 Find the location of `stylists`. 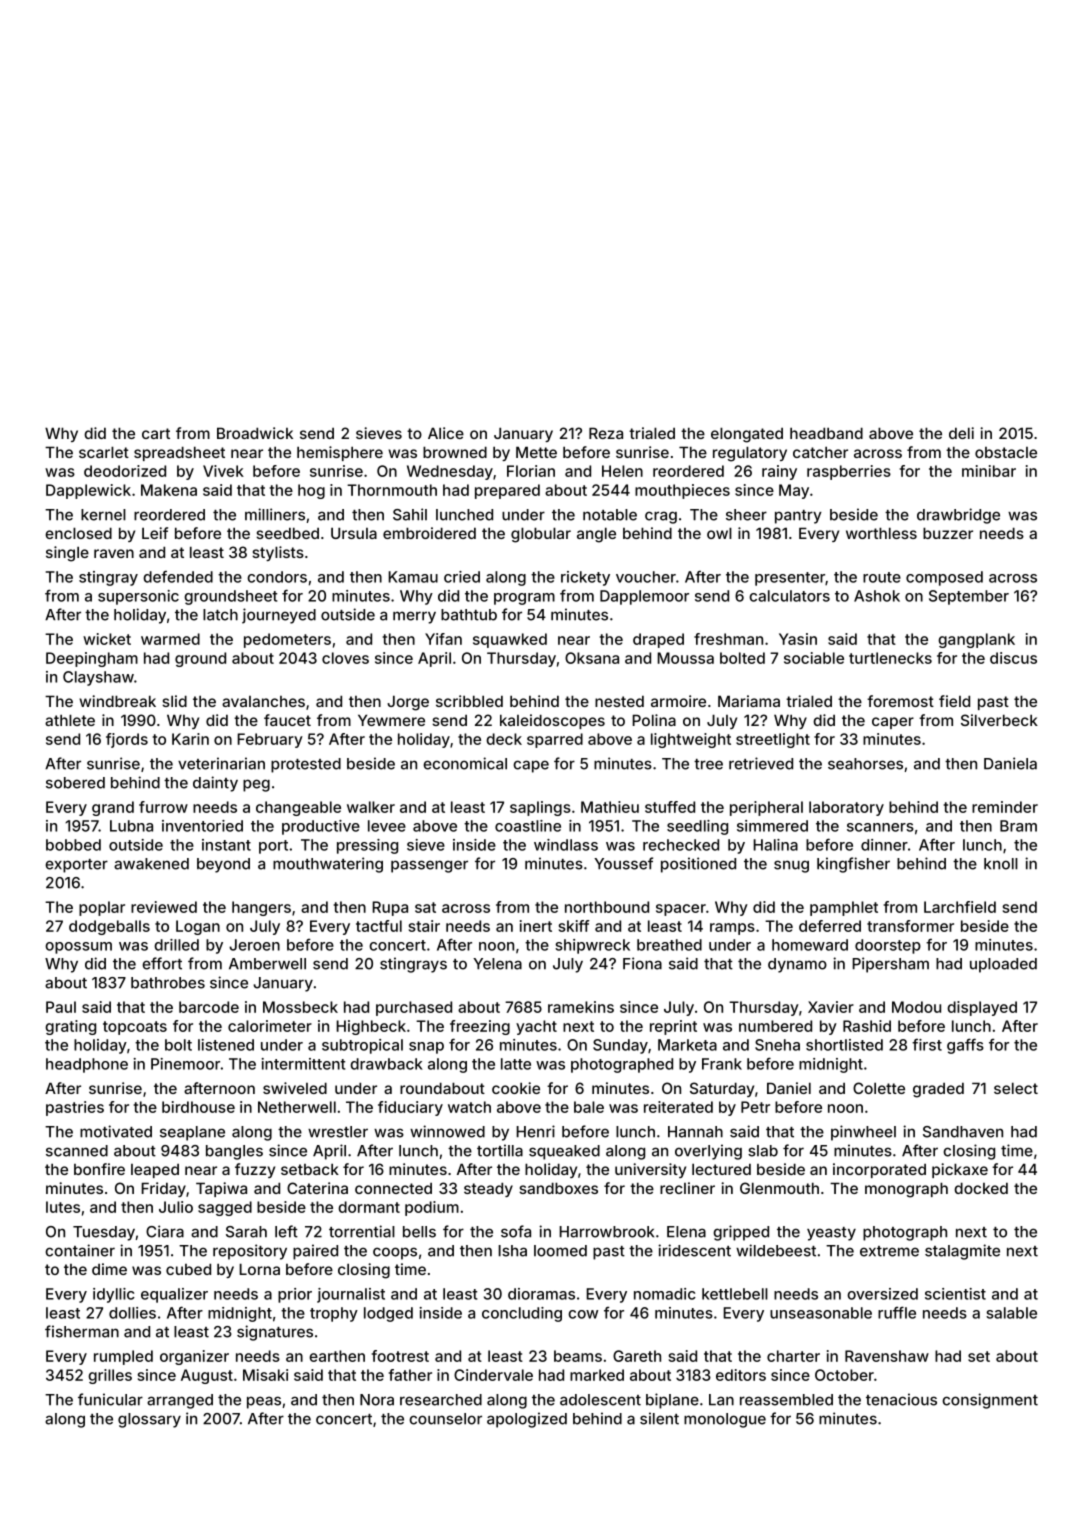

stylists is located at coordinates (278, 553).
